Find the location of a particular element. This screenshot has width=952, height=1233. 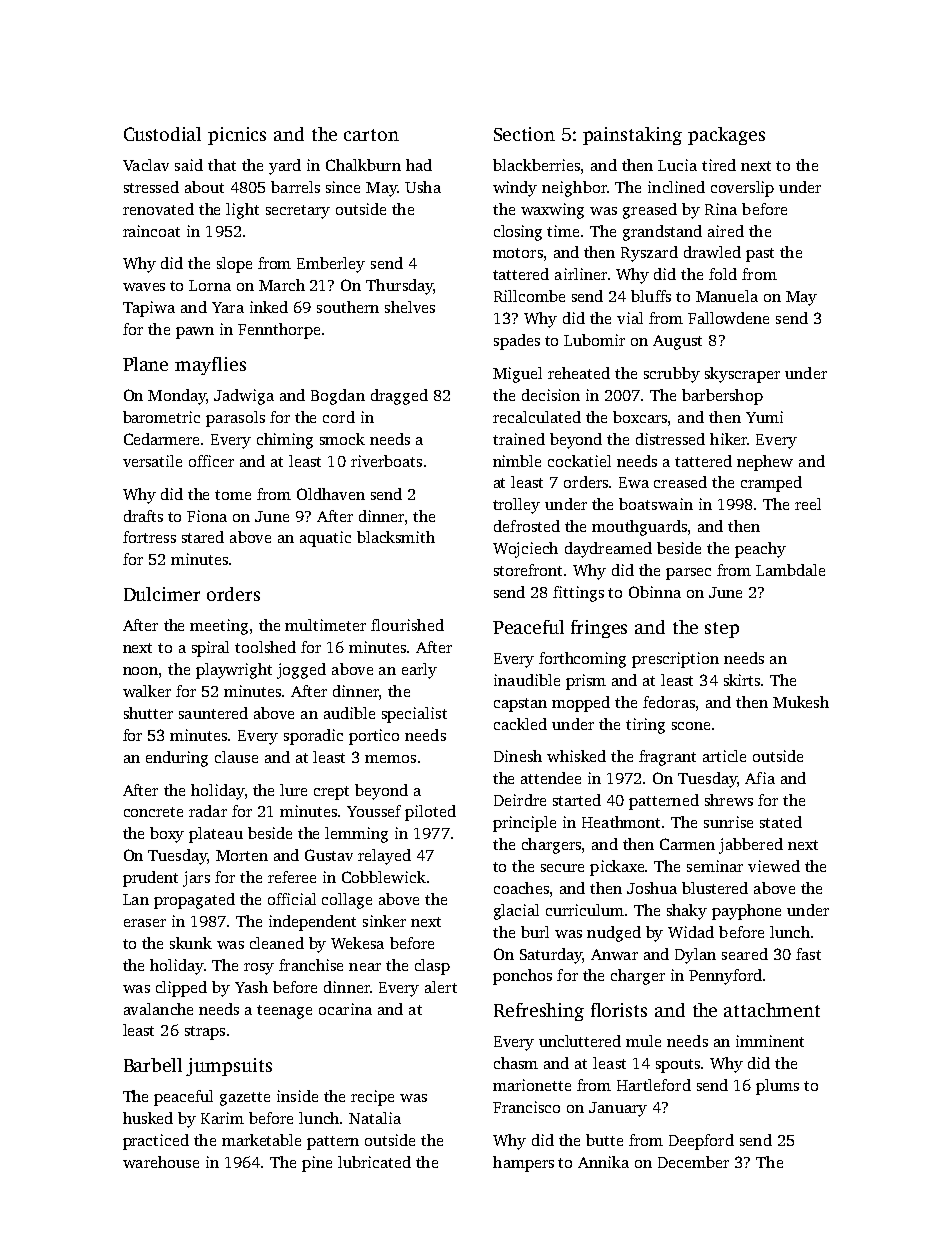

Dulcimer is located at coordinates (162, 594).
